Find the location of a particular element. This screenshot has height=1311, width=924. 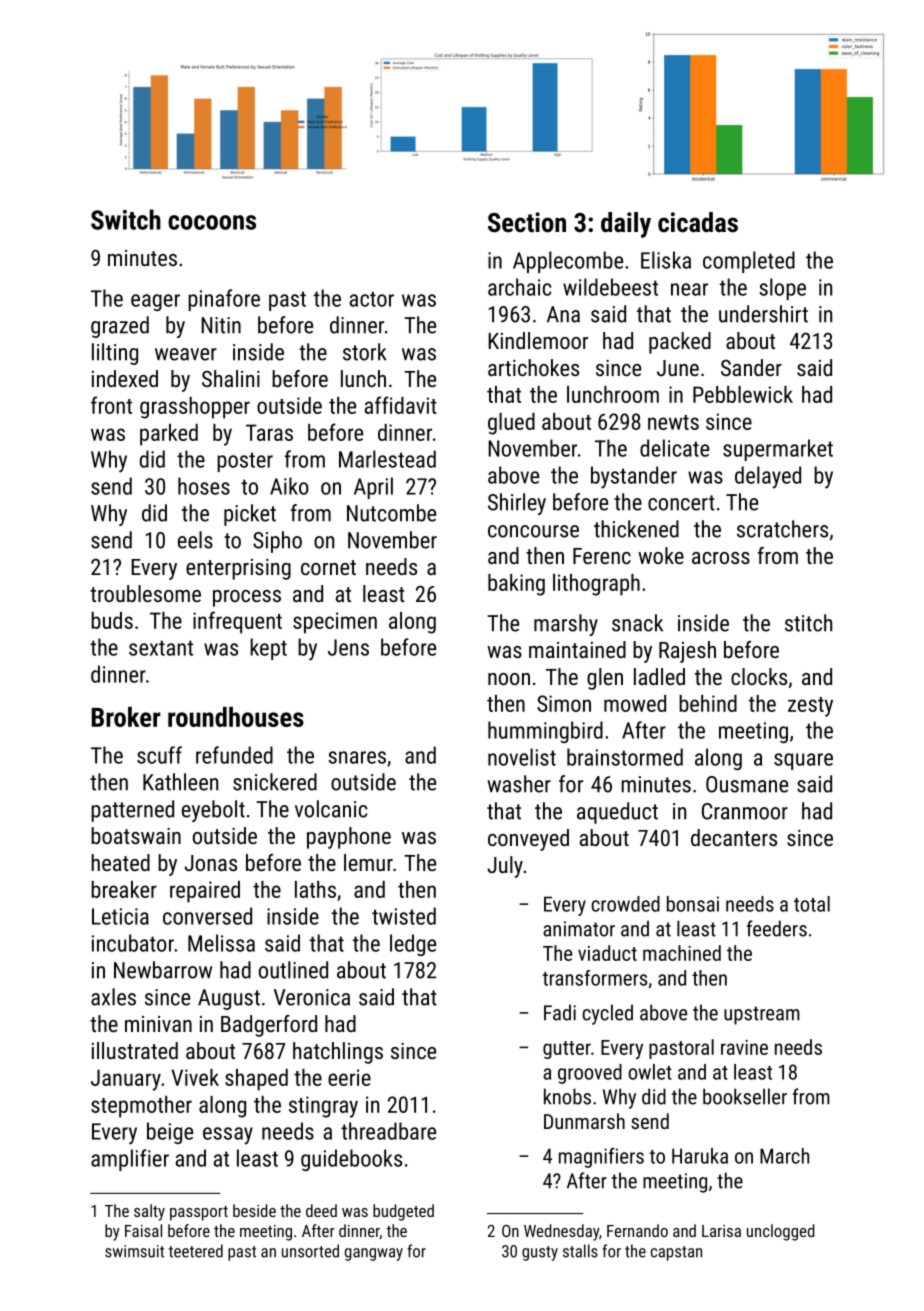

teetered is located at coordinates (196, 1251).
